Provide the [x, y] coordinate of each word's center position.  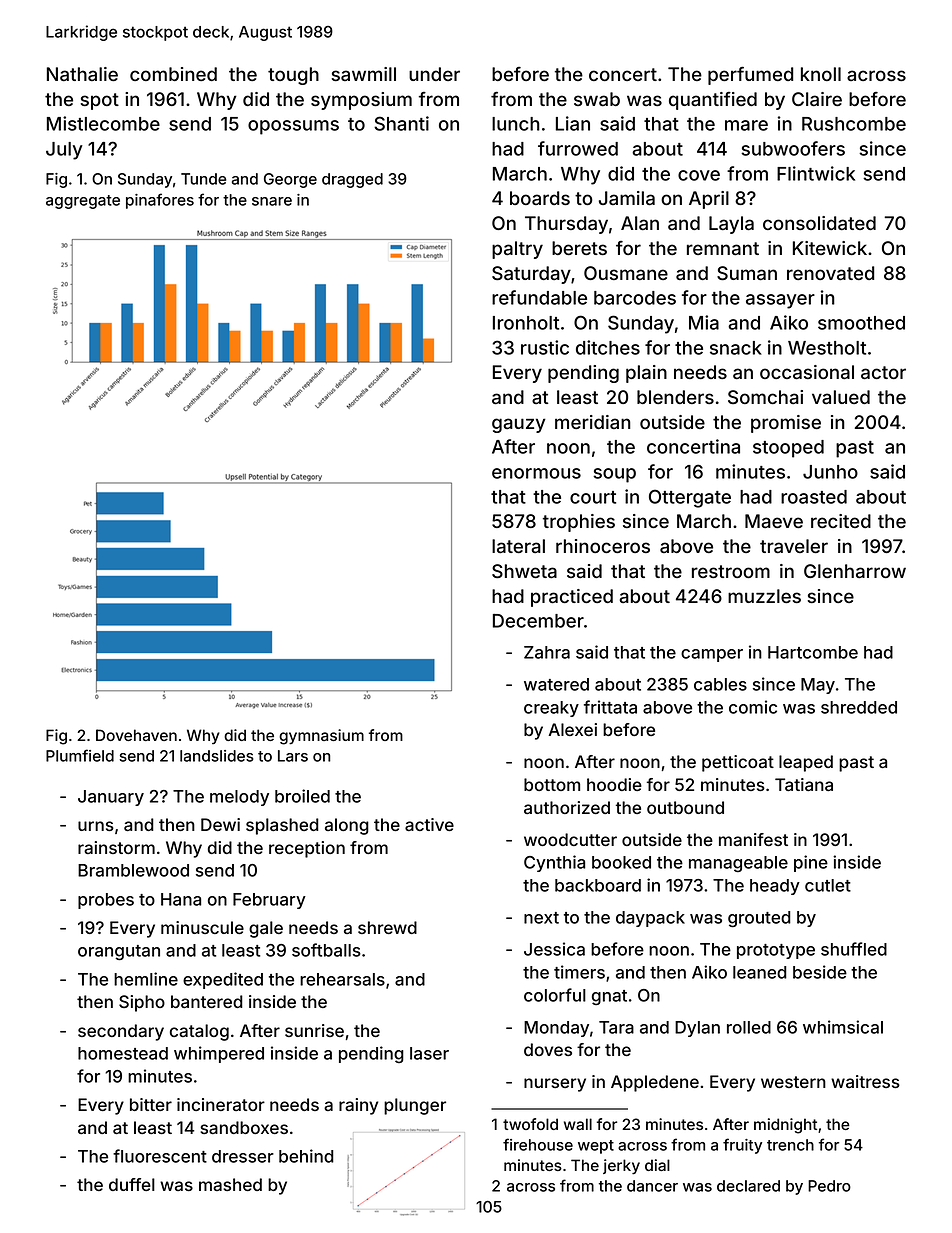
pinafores [160, 201]
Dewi [220, 824]
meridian [593, 422]
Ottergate [690, 498]
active [429, 824]
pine [811, 863]
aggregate [83, 202]
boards [540, 198]
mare [746, 125]
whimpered [219, 1054]
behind [306, 1156]
